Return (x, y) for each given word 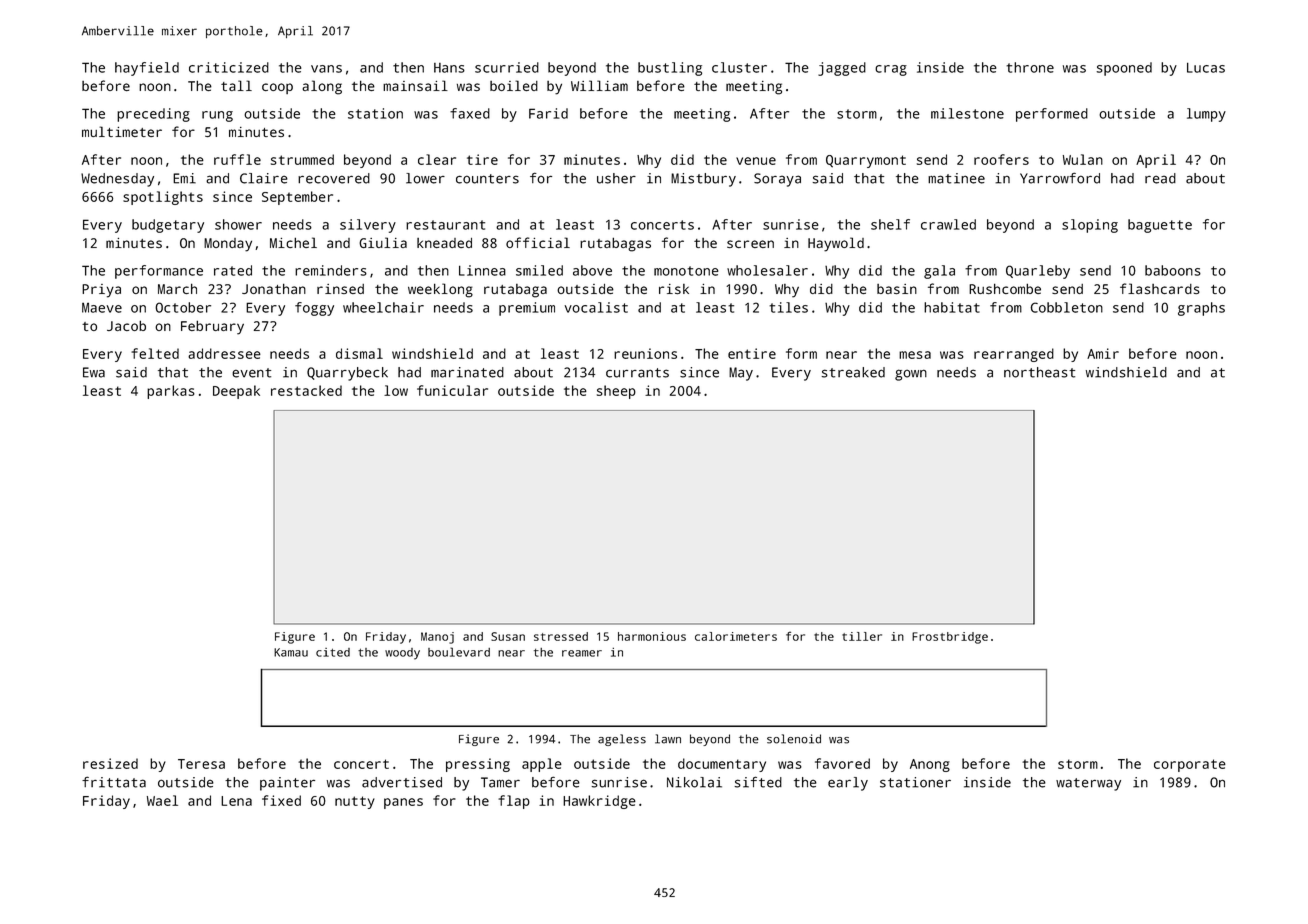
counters (487, 179)
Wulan (1083, 159)
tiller (862, 636)
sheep (616, 392)
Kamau (291, 652)
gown (911, 375)
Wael (162, 800)
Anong (930, 765)
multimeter (122, 131)
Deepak (236, 392)
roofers (1001, 159)
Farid (548, 113)
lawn (668, 739)
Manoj (437, 638)
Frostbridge (950, 638)
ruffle (237, 159)
